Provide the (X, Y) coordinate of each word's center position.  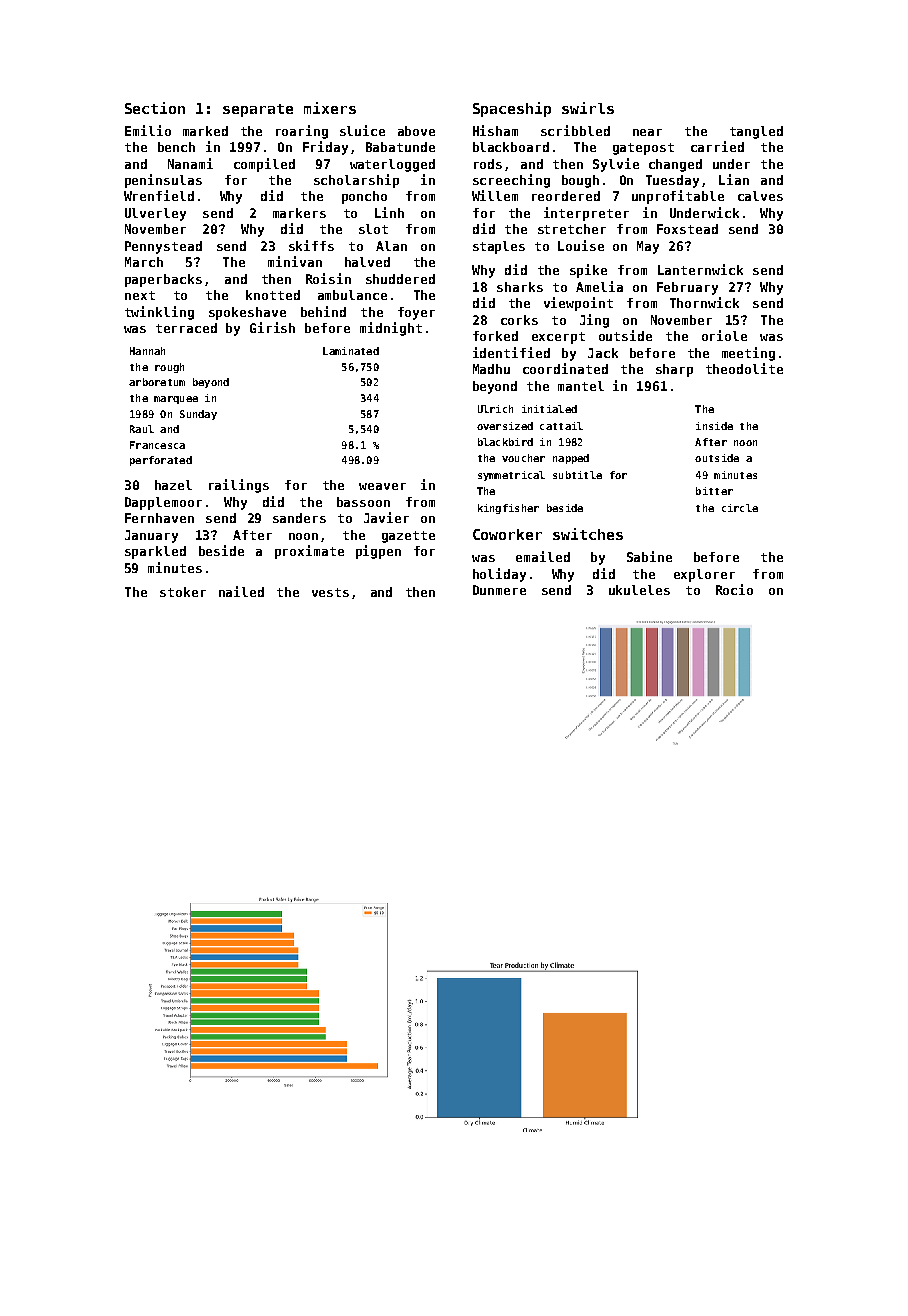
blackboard (511, 147)
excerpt (558, 338)
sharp (674, 370)
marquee (176, 400)
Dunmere (499, 590)
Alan (391, 246)
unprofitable (678, 197)
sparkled (155, 552)
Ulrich (495, 409)
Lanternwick (700, 269)
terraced (186, 328)
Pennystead (163, 247)
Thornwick (704, 302)
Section (155, 108)
